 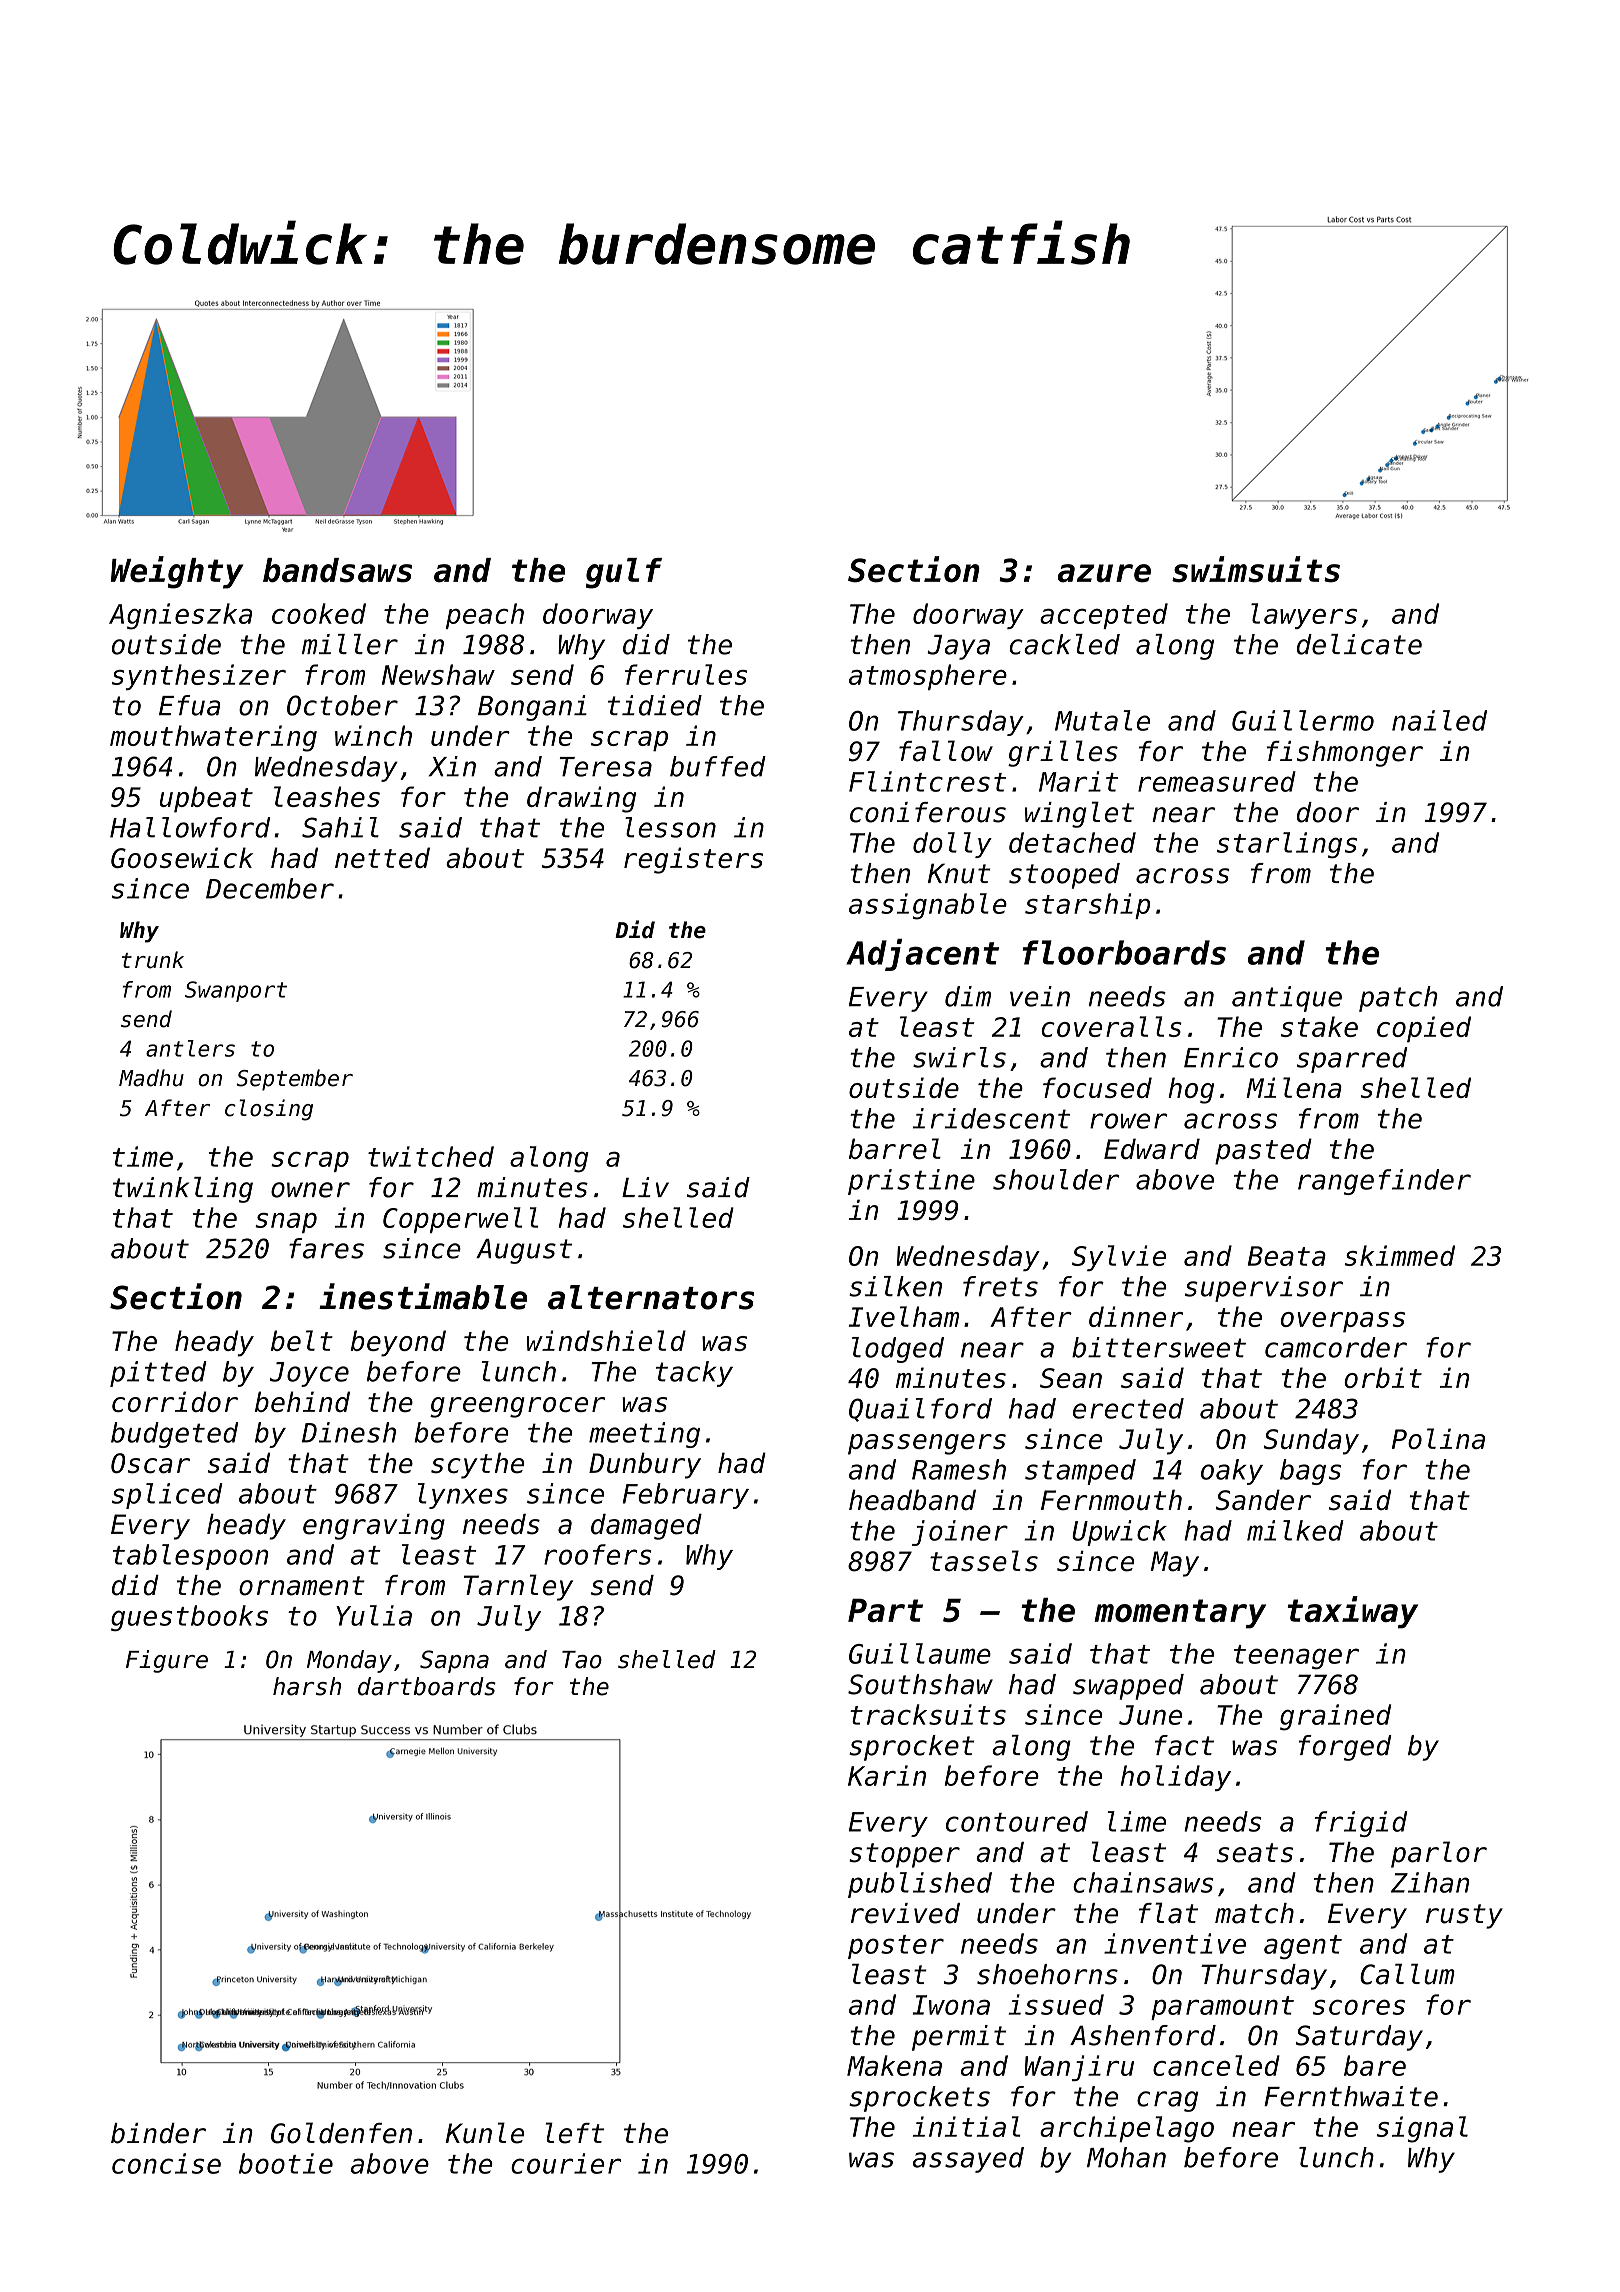 What do you see at coordinates (1264, 1289) in the screenshot?
I see `supervisor` at bounding box center [1264, 1289].
